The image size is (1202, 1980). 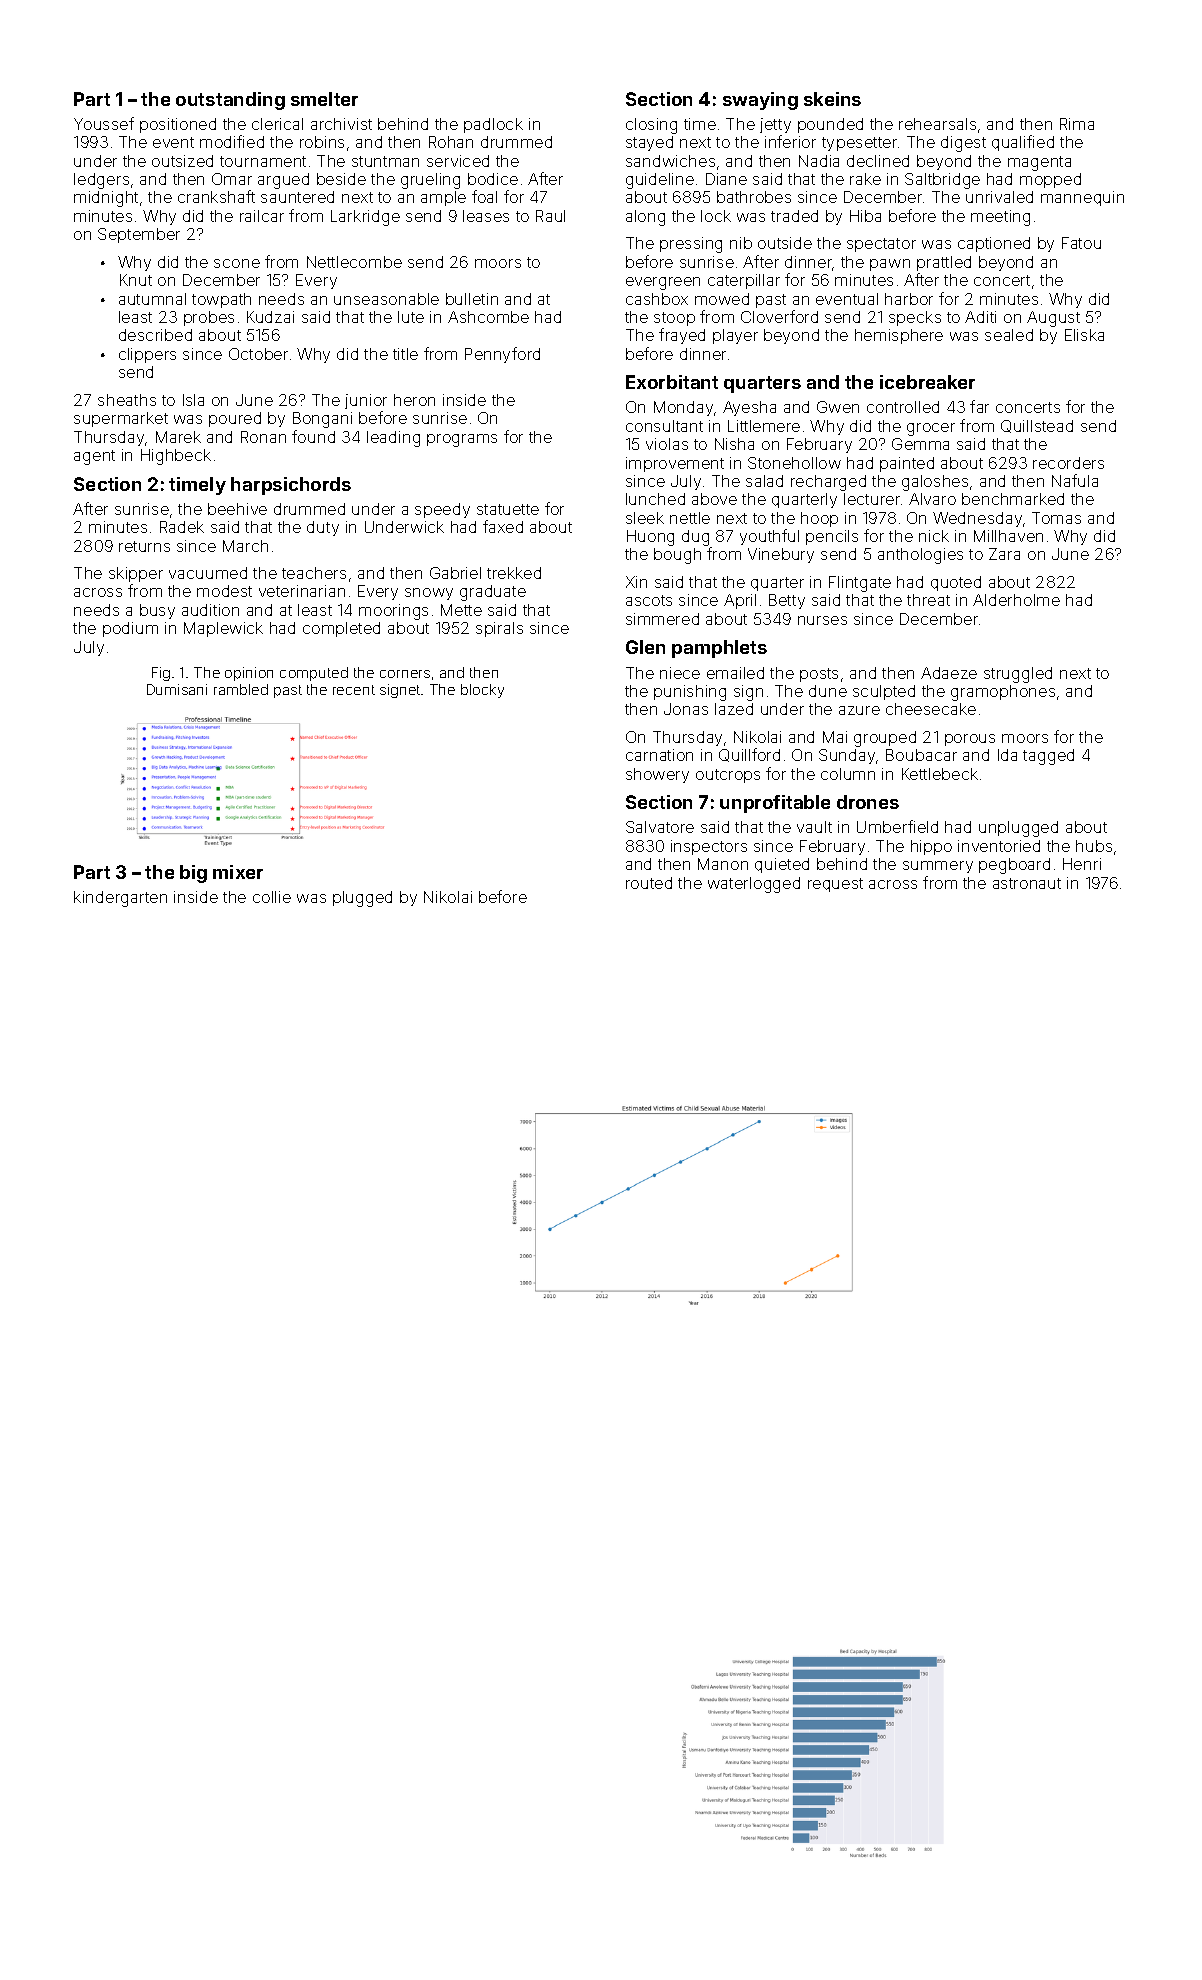 I want to click on Alderholme, so click(x=1016, y=600).
